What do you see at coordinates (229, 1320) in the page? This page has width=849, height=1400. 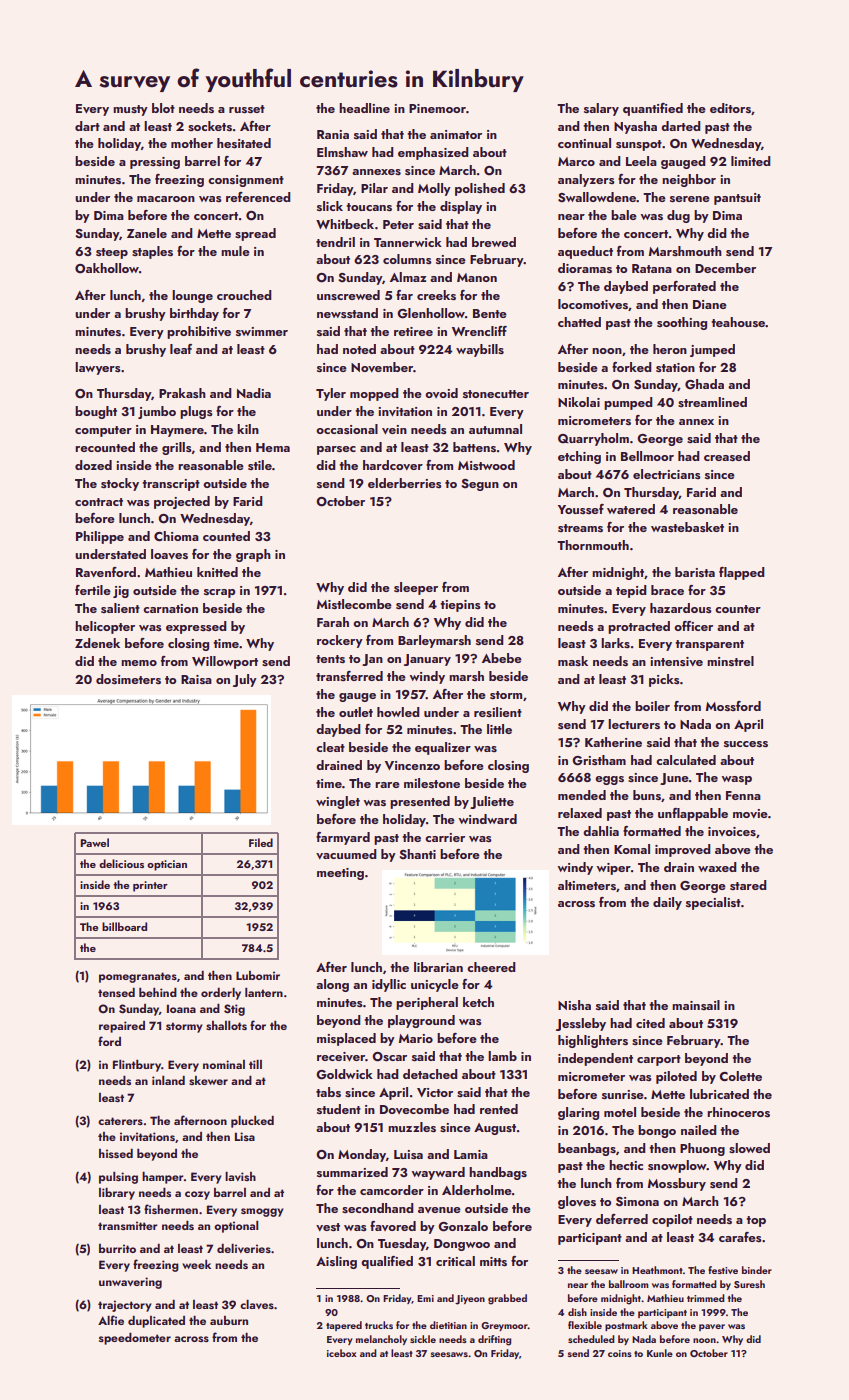 I see `auburn` at bounding box center [229, 1320].
